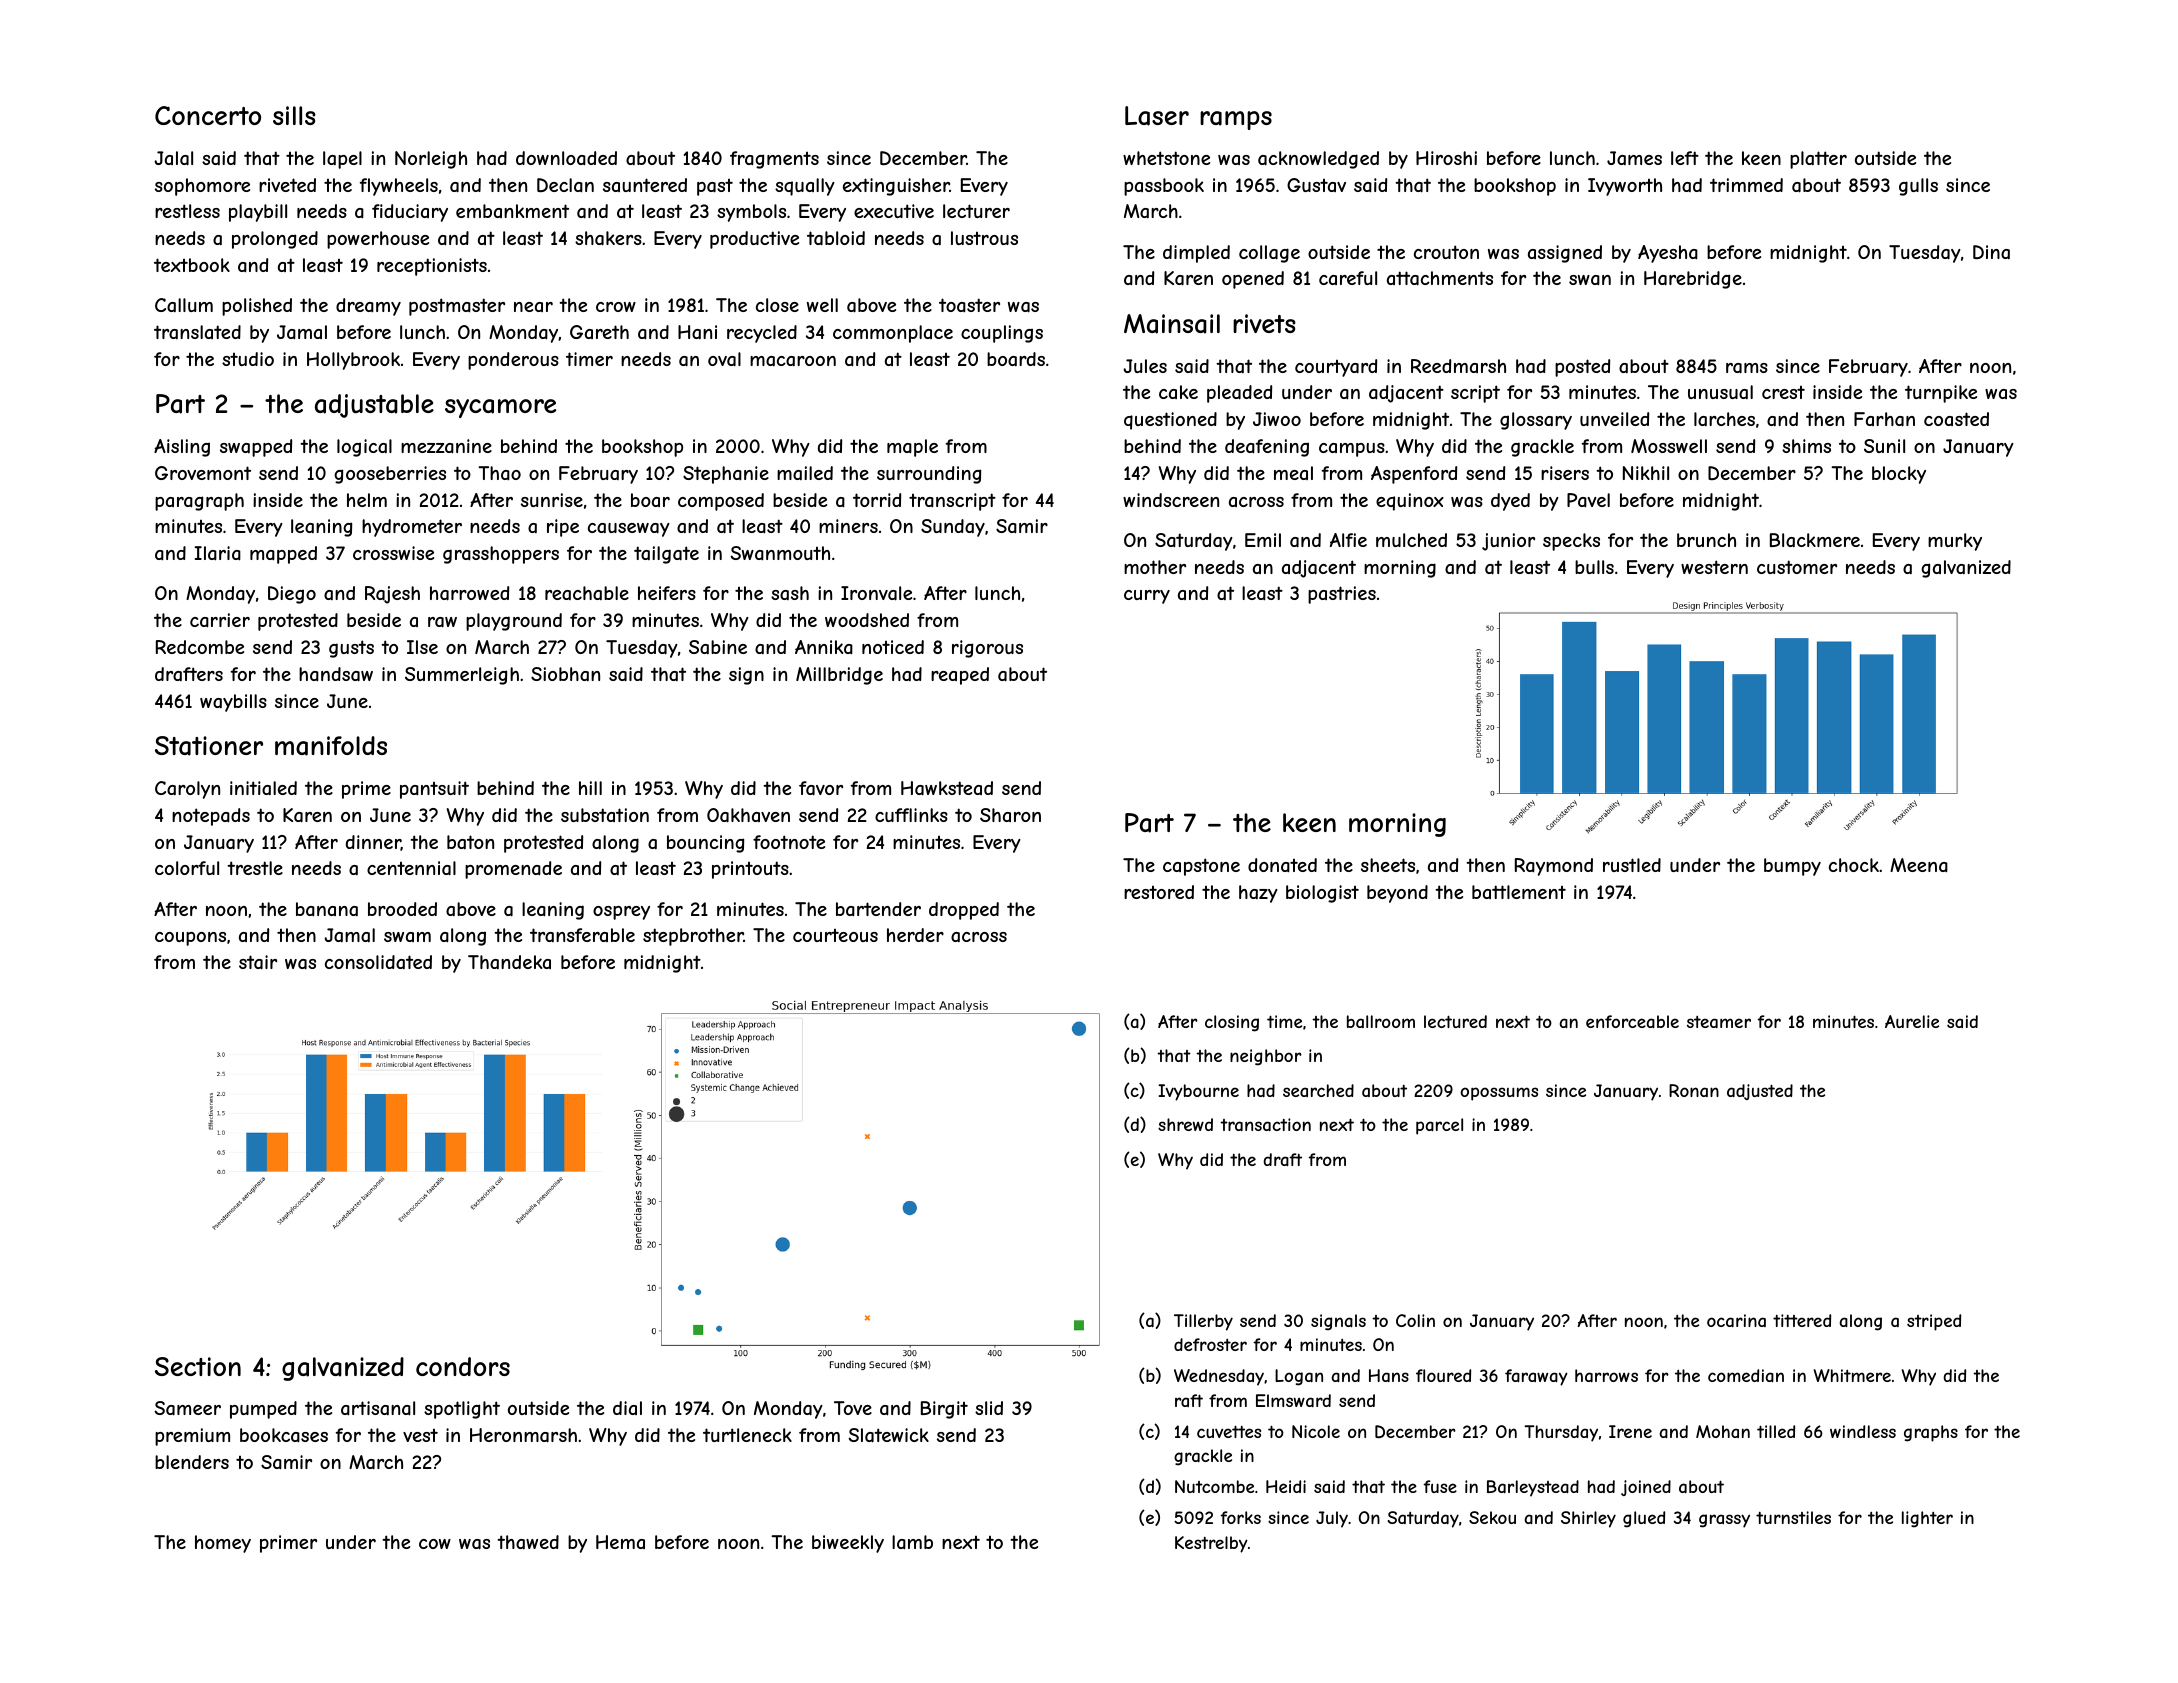 The width and height of the document is (2178, 1683). Describe the element at coordinates (1736, 1320) in the document. I see `ocarina` at that location.
